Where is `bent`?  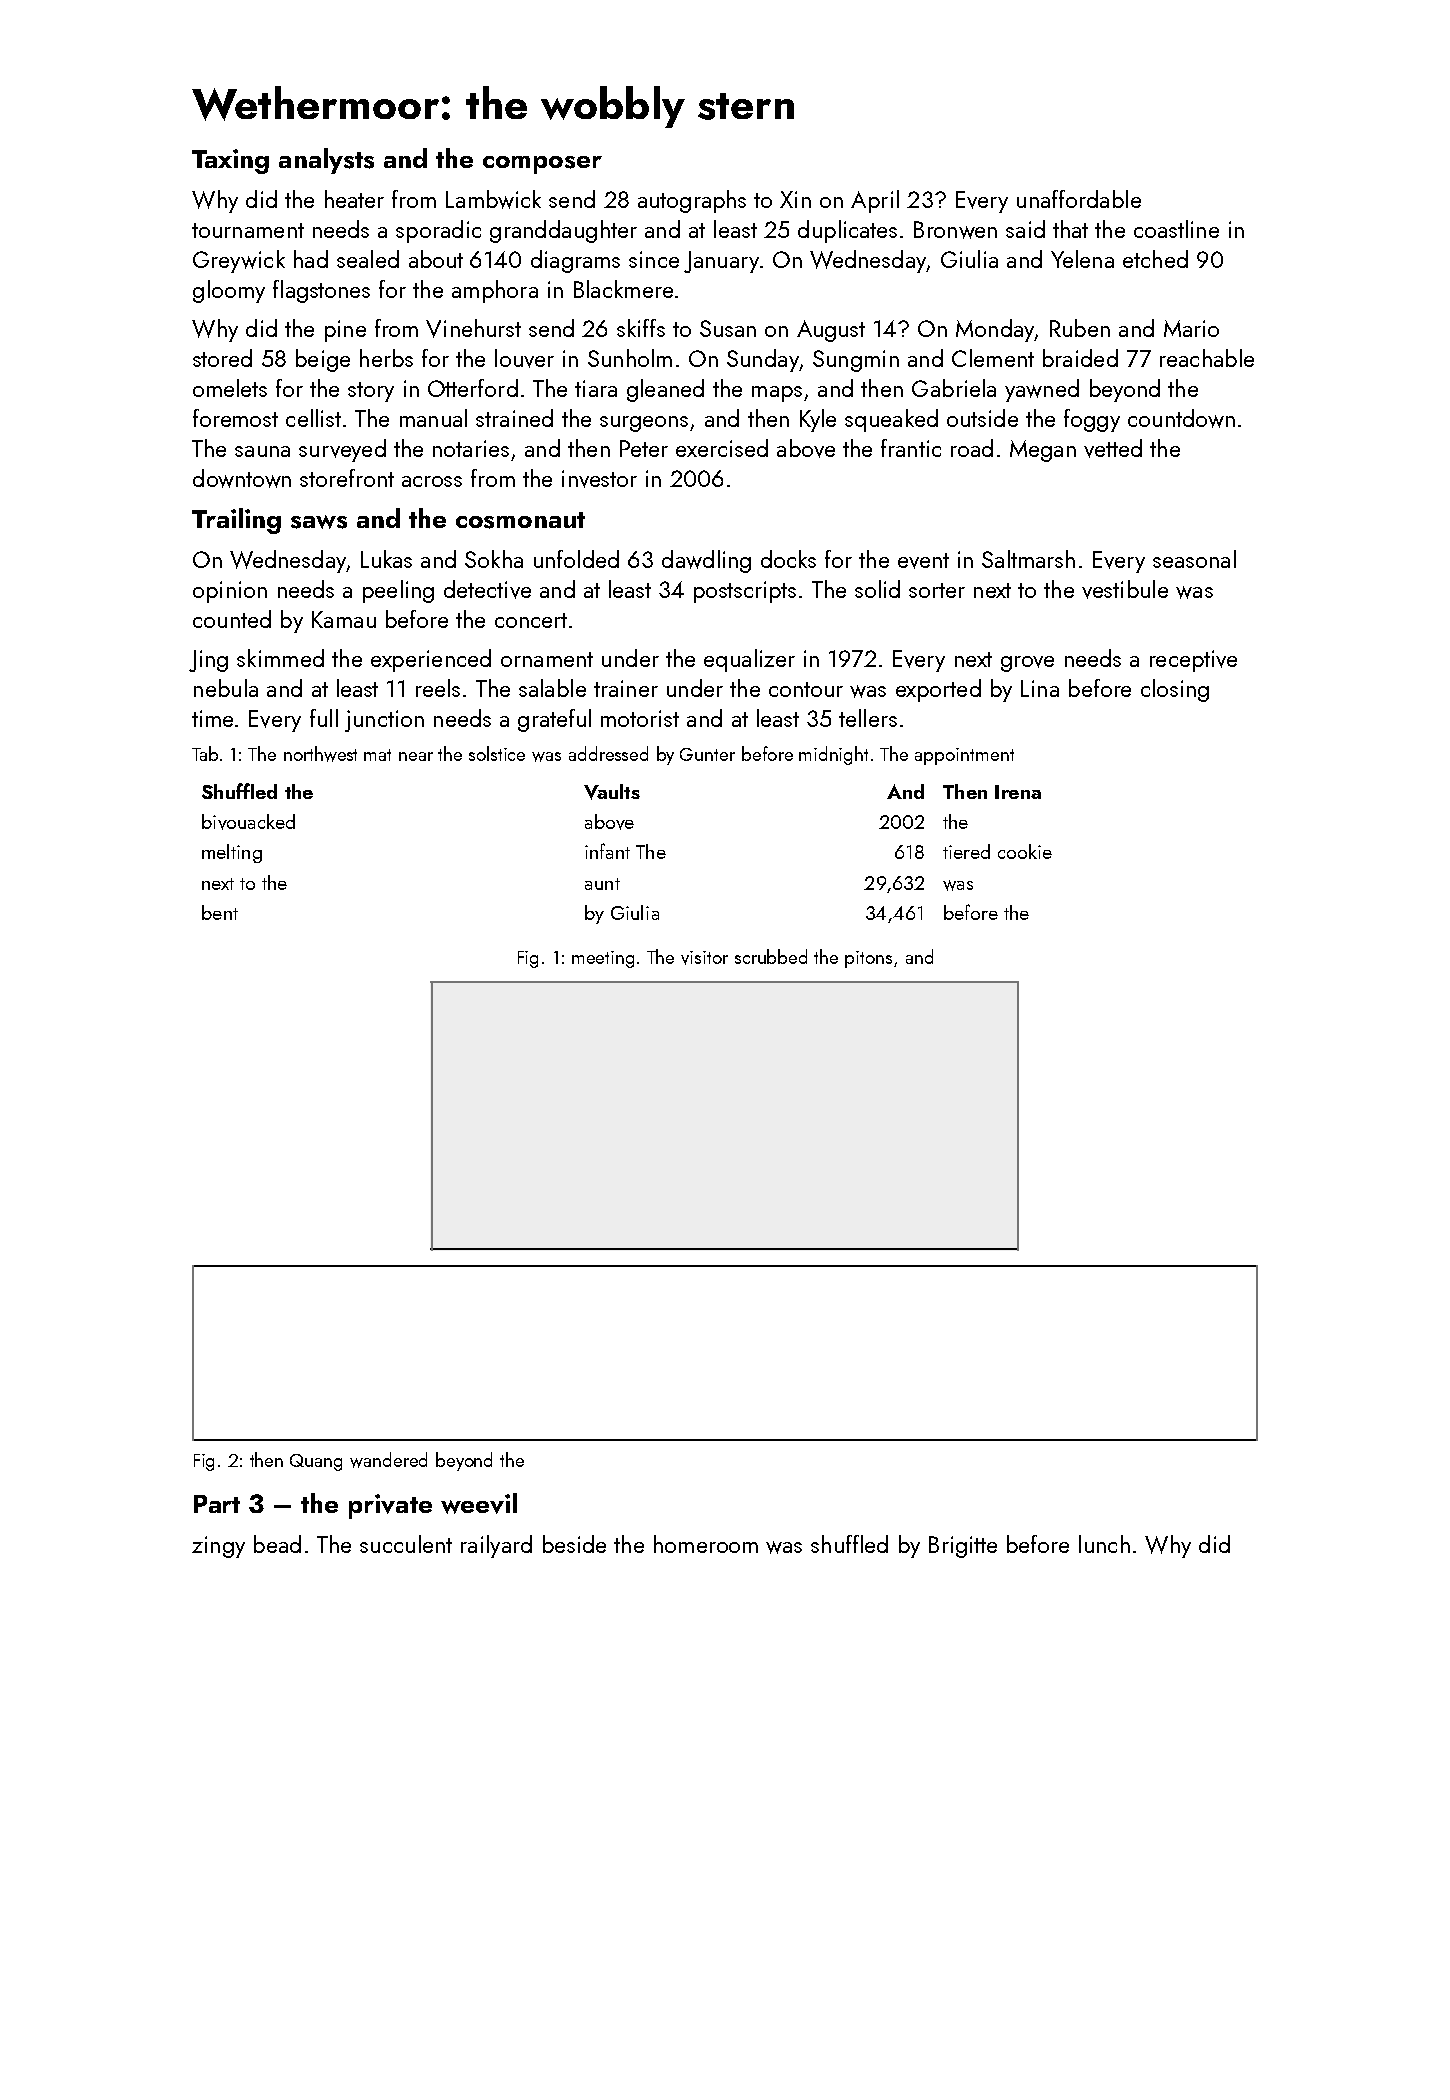
bent is located at coordinates (220, 912).
